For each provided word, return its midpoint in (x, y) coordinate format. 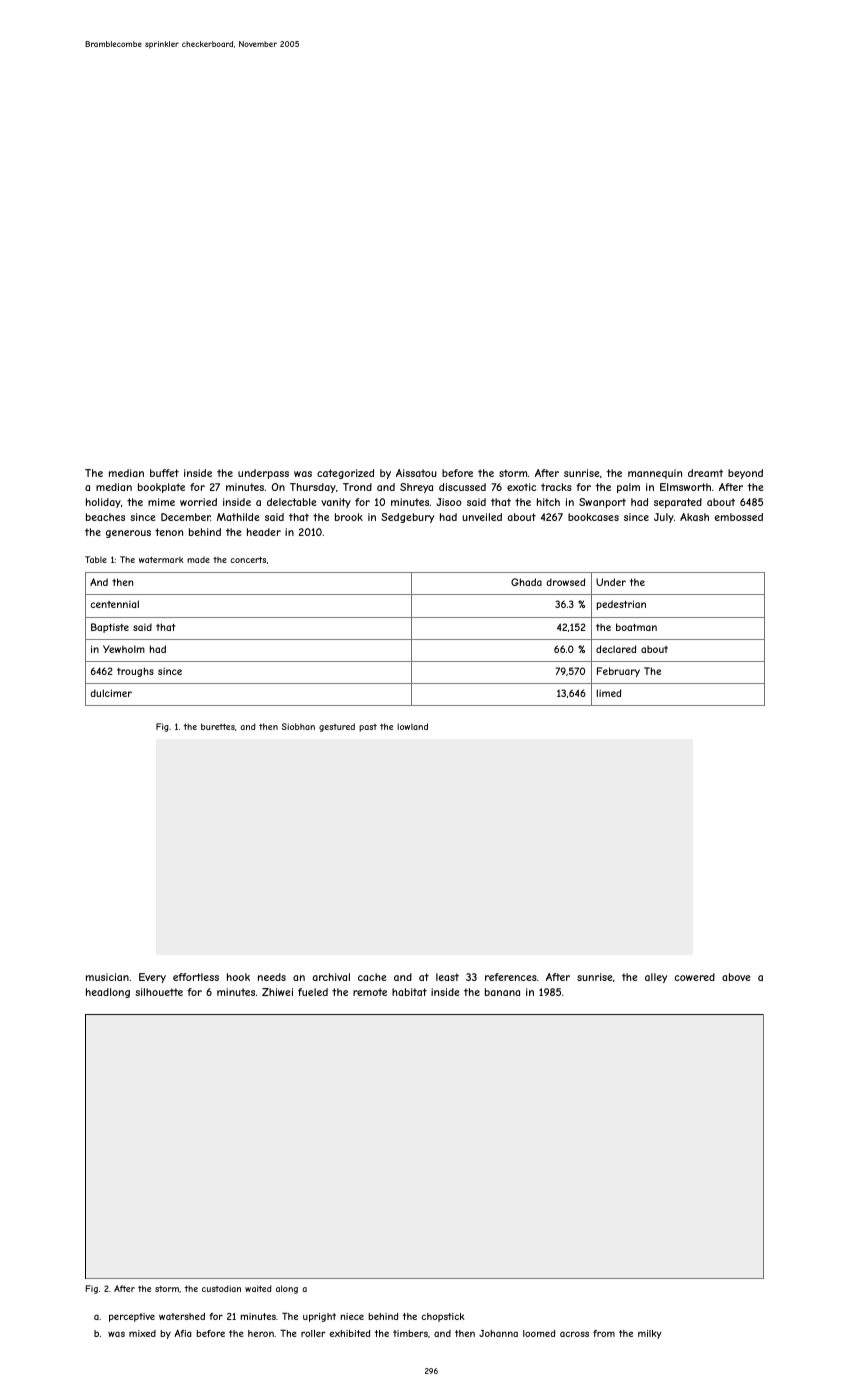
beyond (745, 474)
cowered (694, 977)
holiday (103, 503)
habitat (409, 992)
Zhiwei (277, 992)
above (736, 977)
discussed (462, 487)
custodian (221, 1288)
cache (372, 977)
